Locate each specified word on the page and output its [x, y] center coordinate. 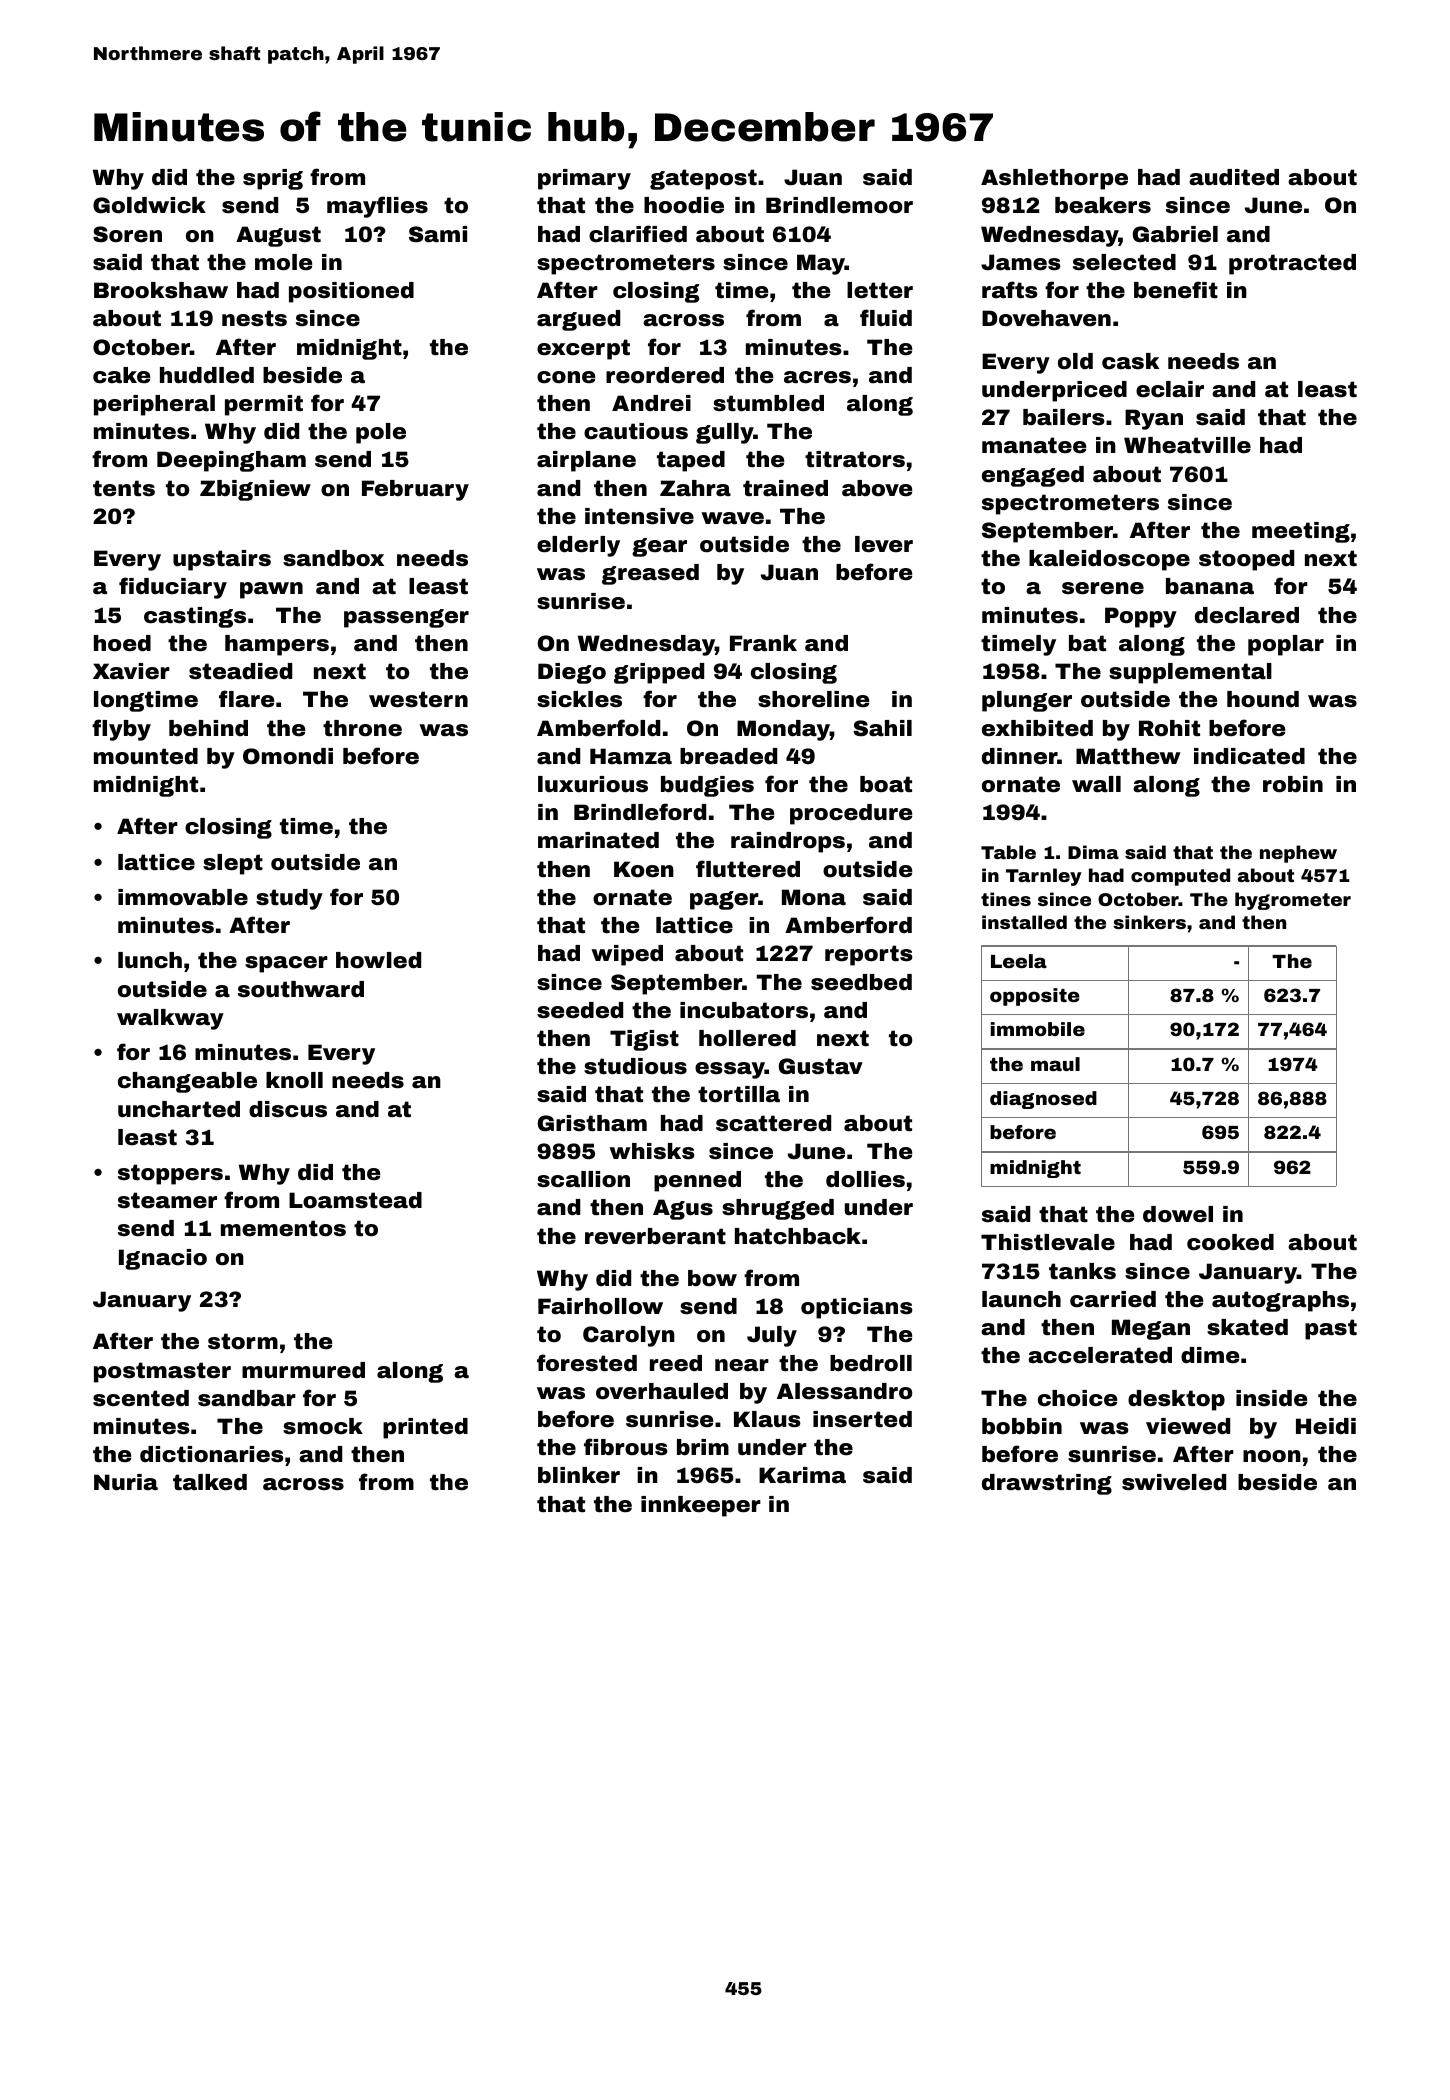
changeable [187, 1082]
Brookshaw [161, 290]
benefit [1176, 290]
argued [578, 320]
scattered [773, 1123]
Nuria [126, 1482]
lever [884, 544]
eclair [1170, 389]
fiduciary [173, 588]
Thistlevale [1048, 1242]
